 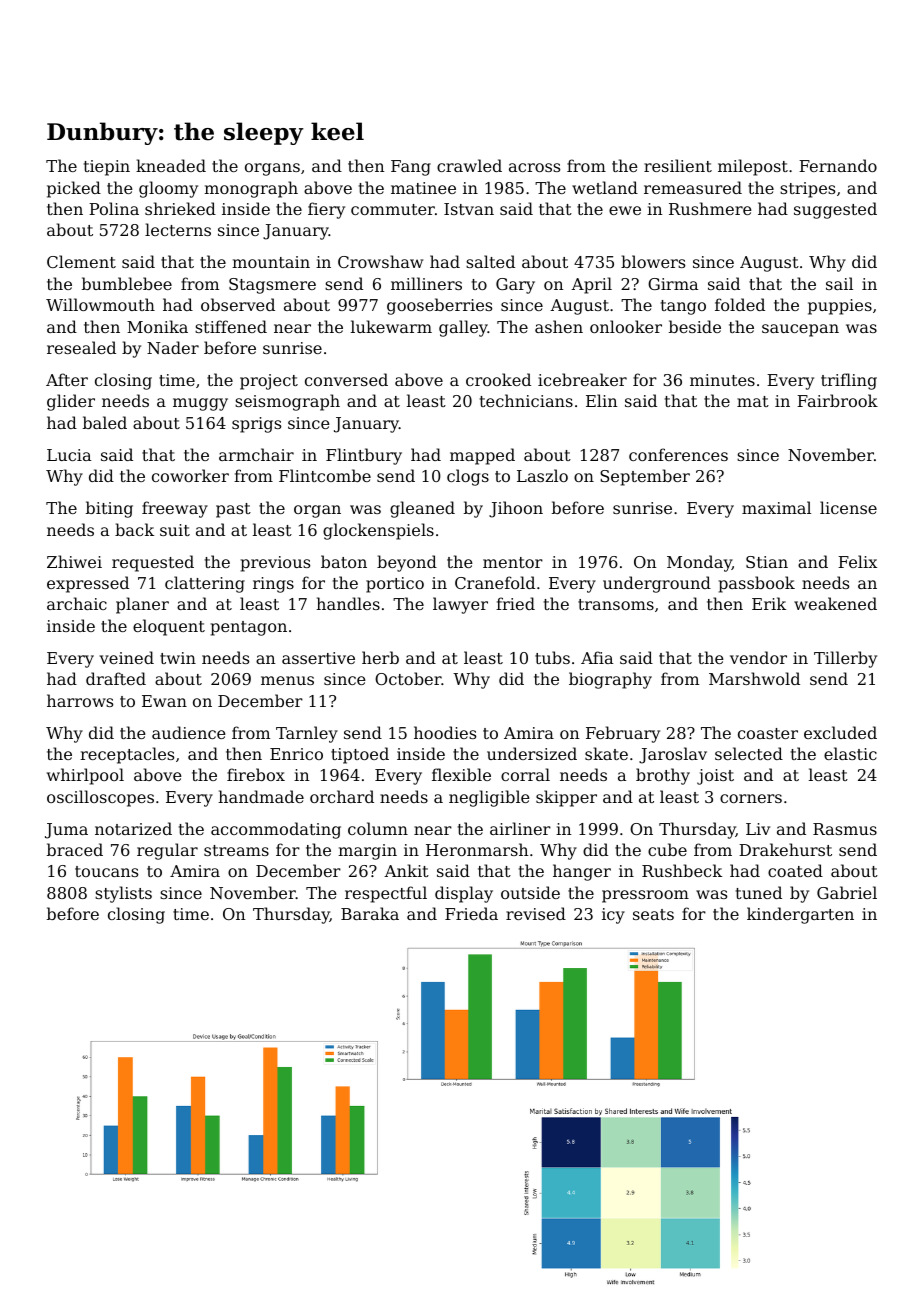 I want to click on picked, so click(x=74, y=189).
